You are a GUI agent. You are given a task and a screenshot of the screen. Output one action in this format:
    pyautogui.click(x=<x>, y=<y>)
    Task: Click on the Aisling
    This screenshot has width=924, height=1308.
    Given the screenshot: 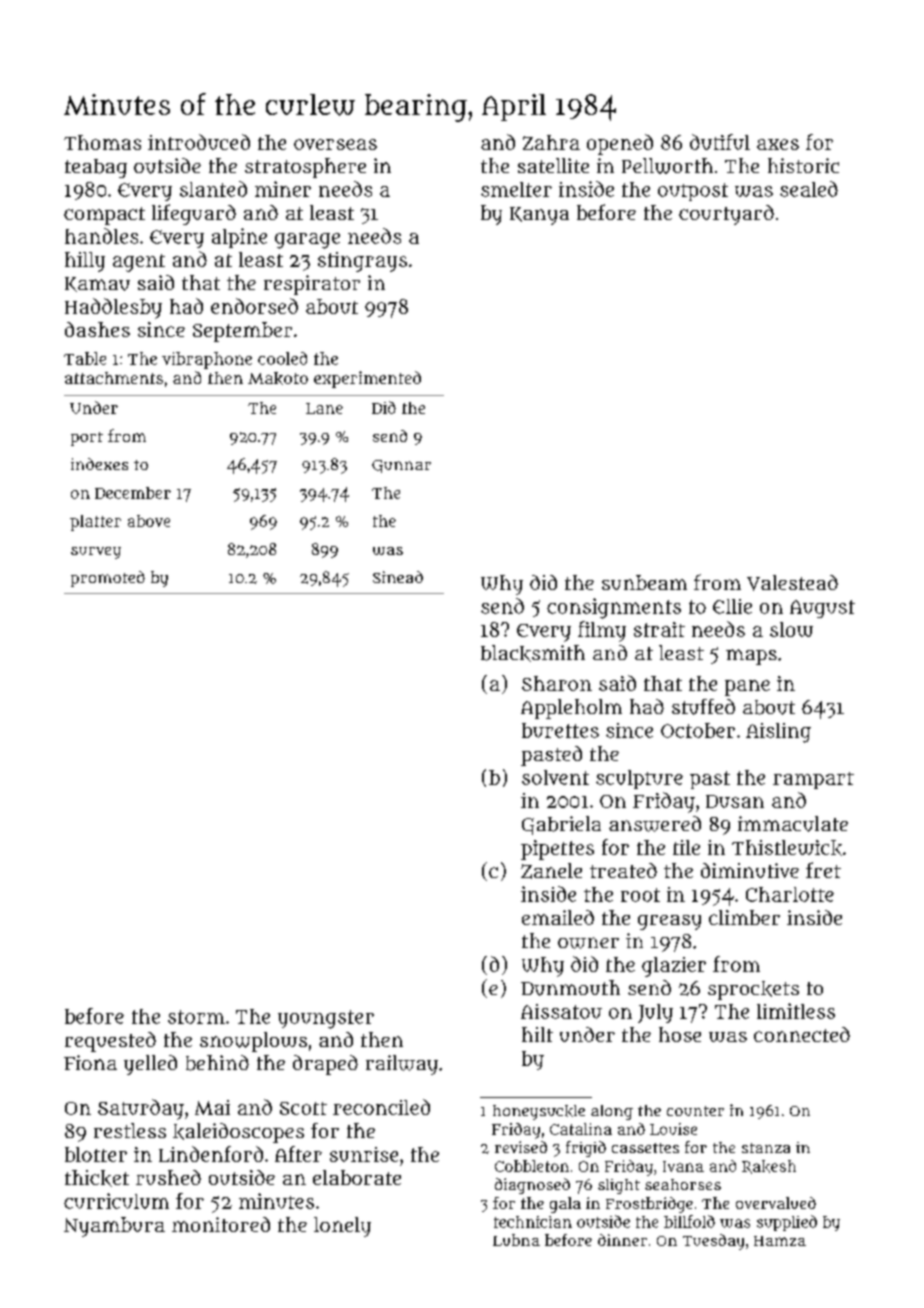 What is the action you would take?
    pyautogui.click(x=778, y=733)
